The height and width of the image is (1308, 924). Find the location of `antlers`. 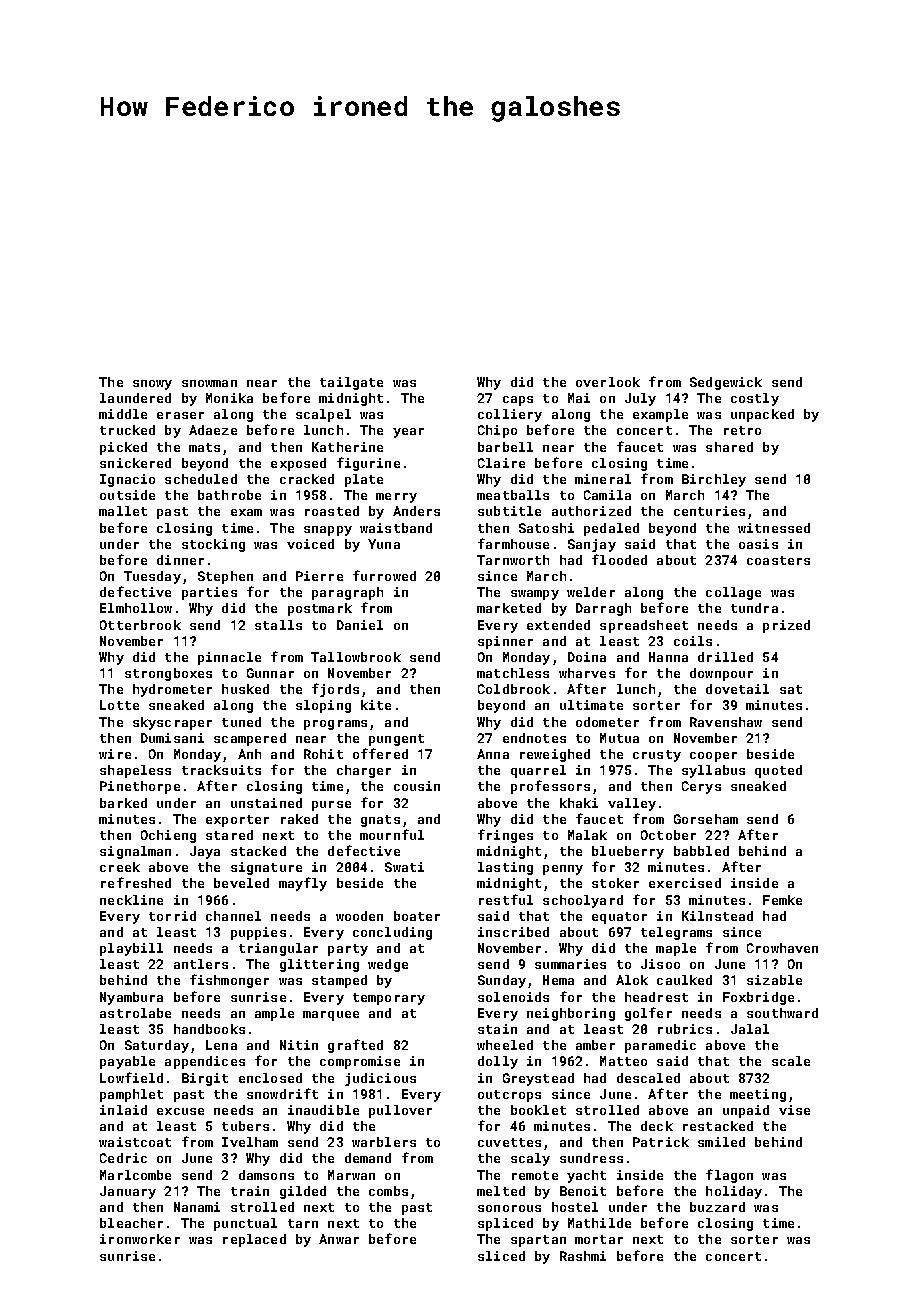

antlers is located at coordinates (201, 964).
